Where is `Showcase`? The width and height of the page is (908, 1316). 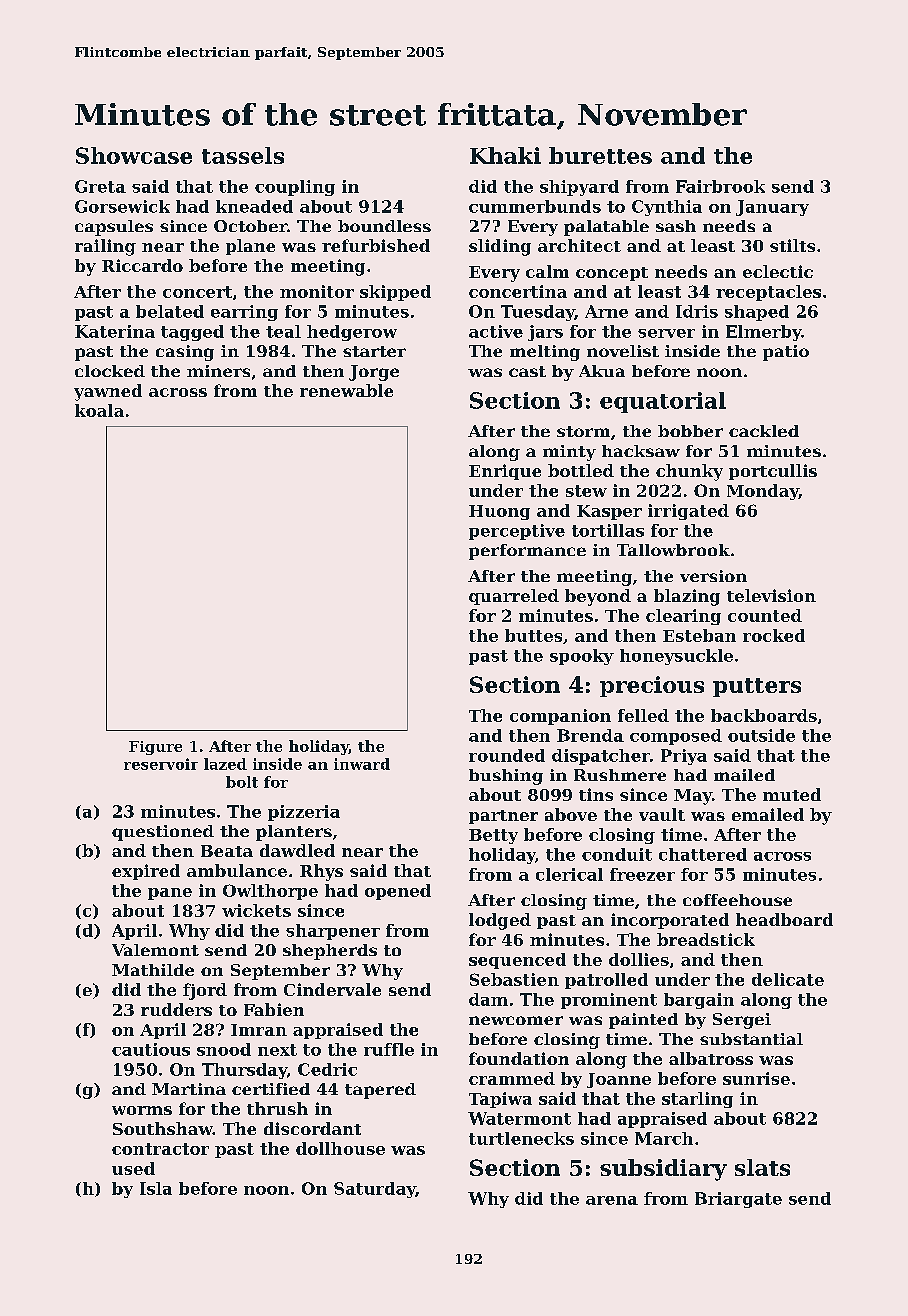 Showcase is located at coordinates (134, 155).
